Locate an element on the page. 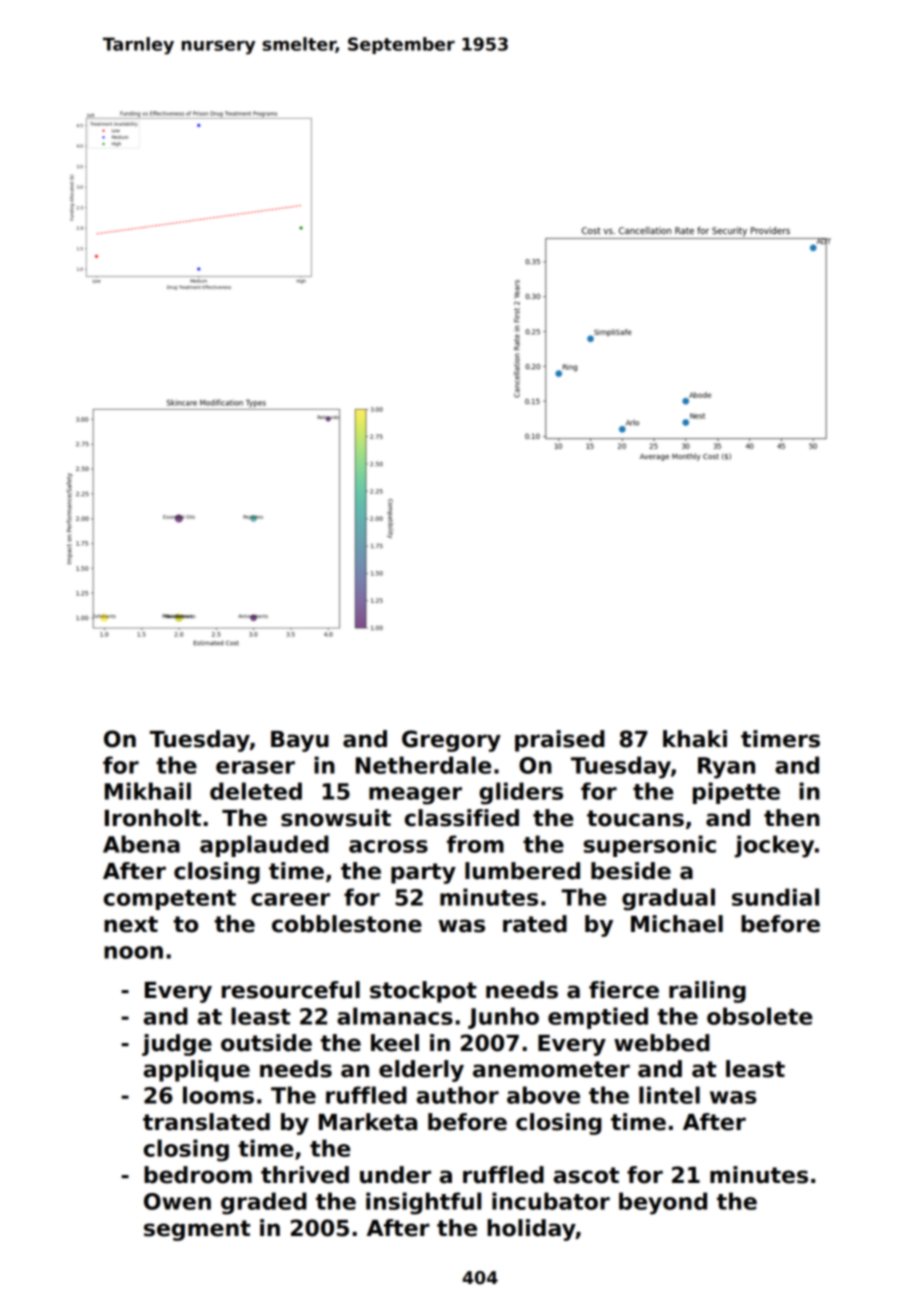 This page has width=924, height=1311. khaki is located at coordinates (695, 739).
